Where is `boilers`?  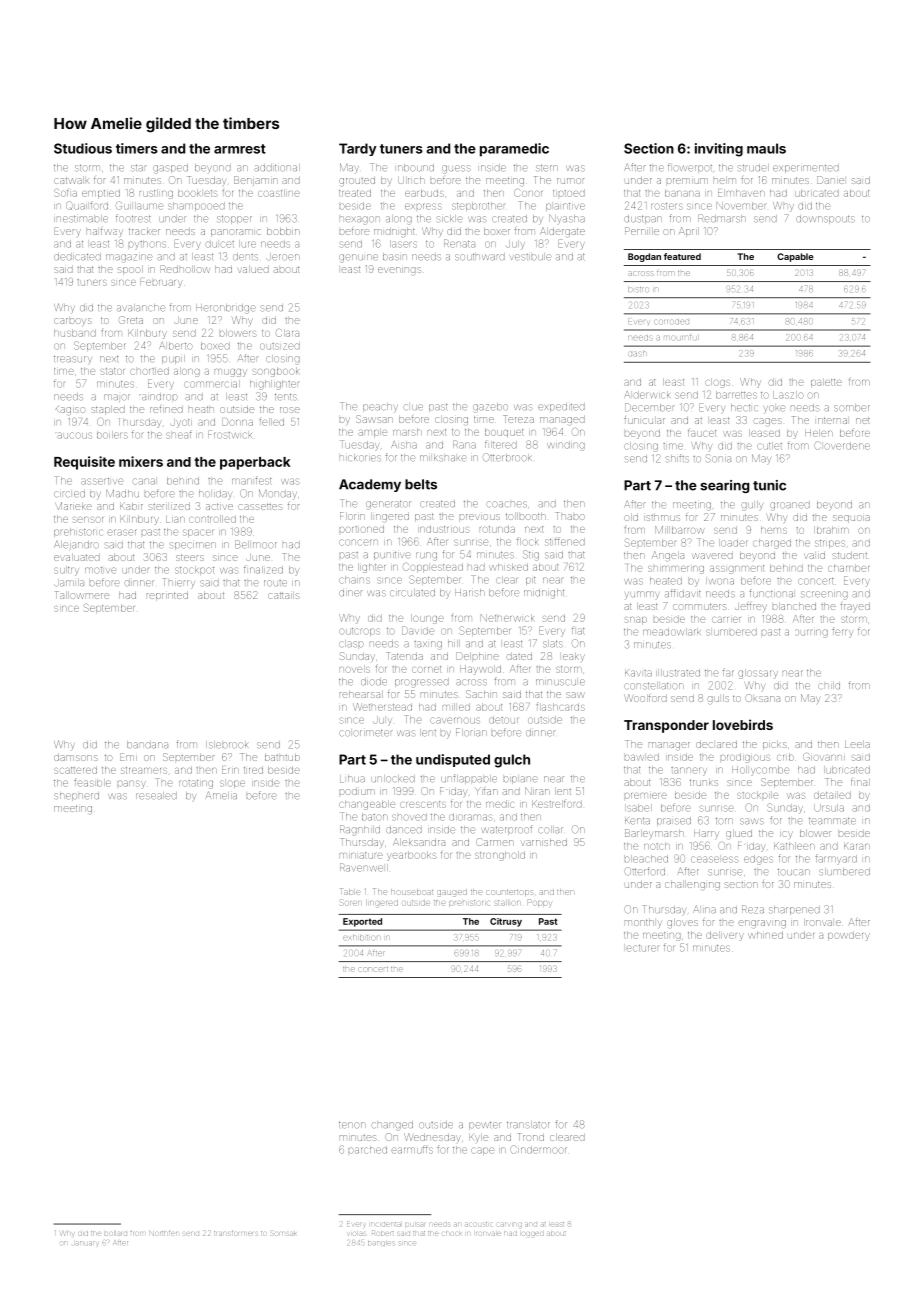 boilers is located at coordinates (112, 435).
